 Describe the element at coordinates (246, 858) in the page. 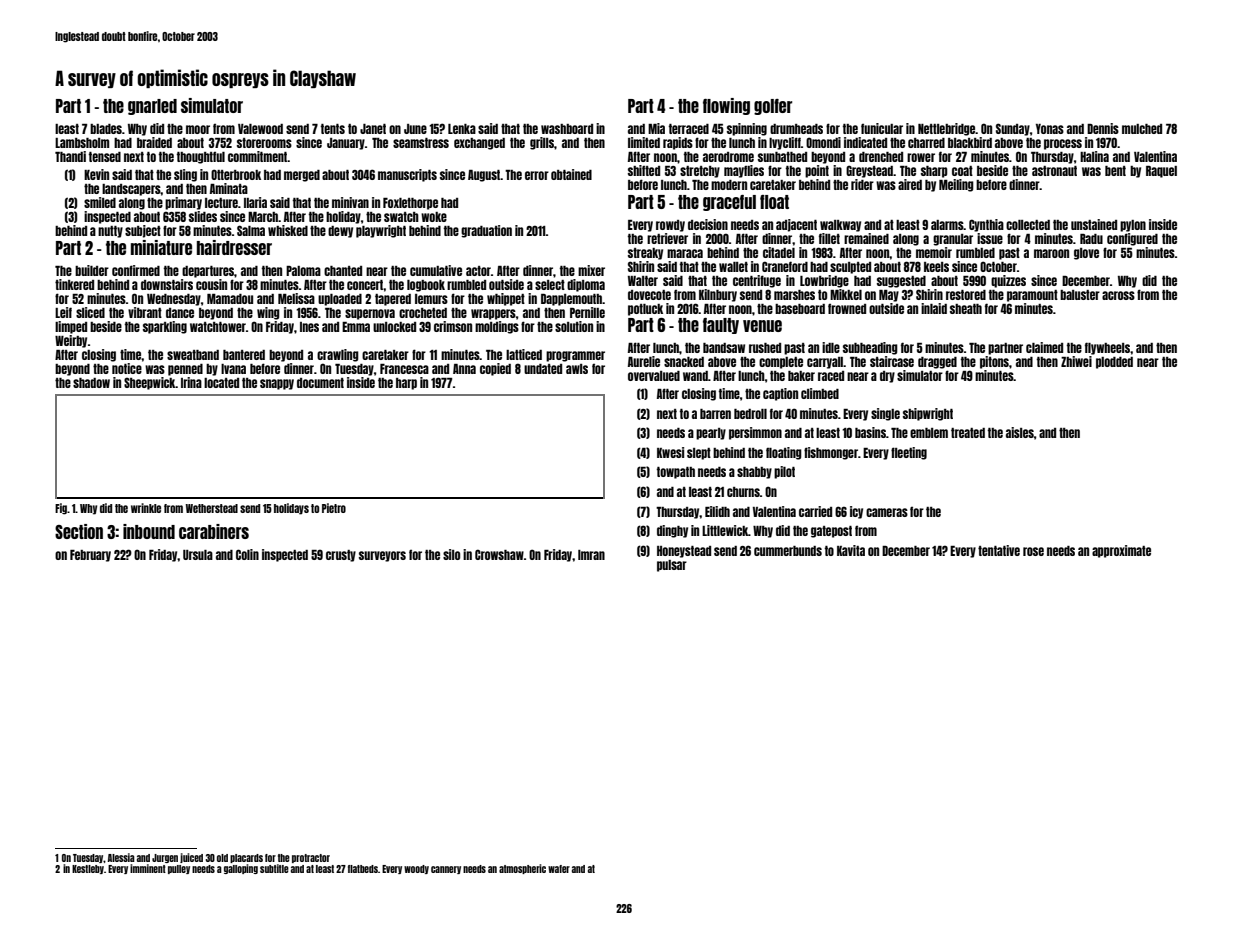

I see `placards` at that location.
